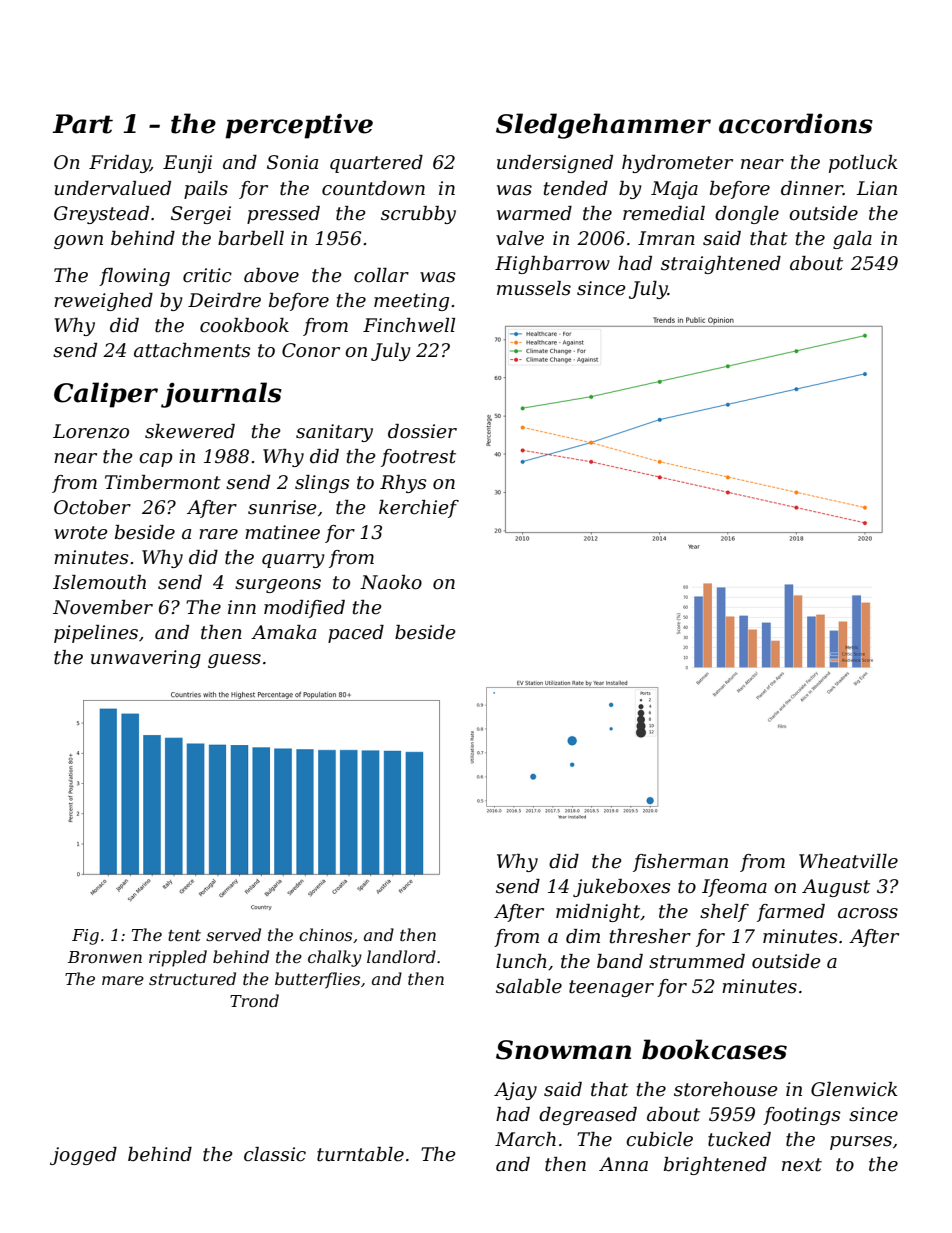 This image has width=952, height=1233. What do you see at coordinates (848, 861) in the image?
I see `Wheatville` at bounding box center [848, 861].
